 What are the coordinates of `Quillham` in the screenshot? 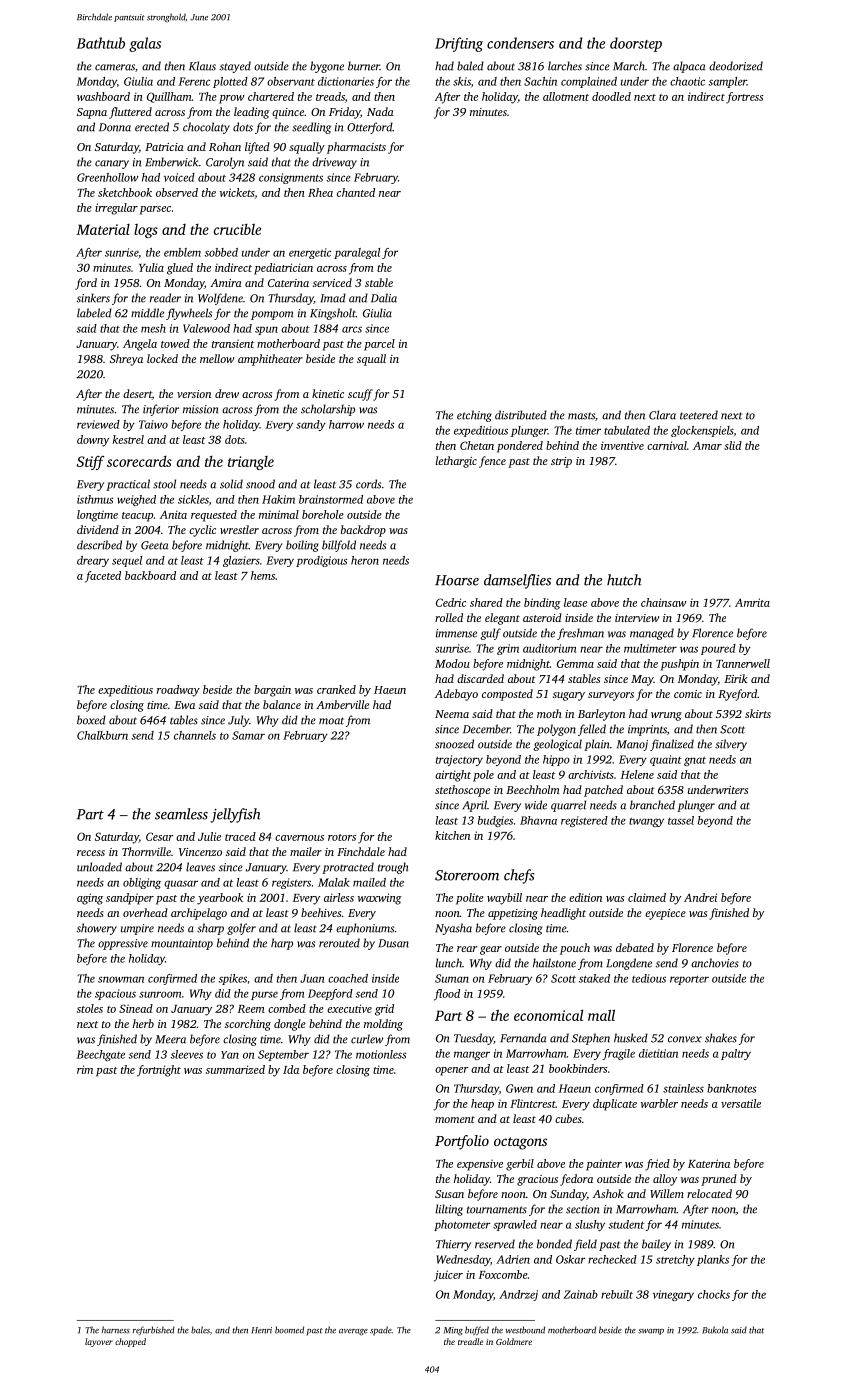 It's located at (169, 97).
